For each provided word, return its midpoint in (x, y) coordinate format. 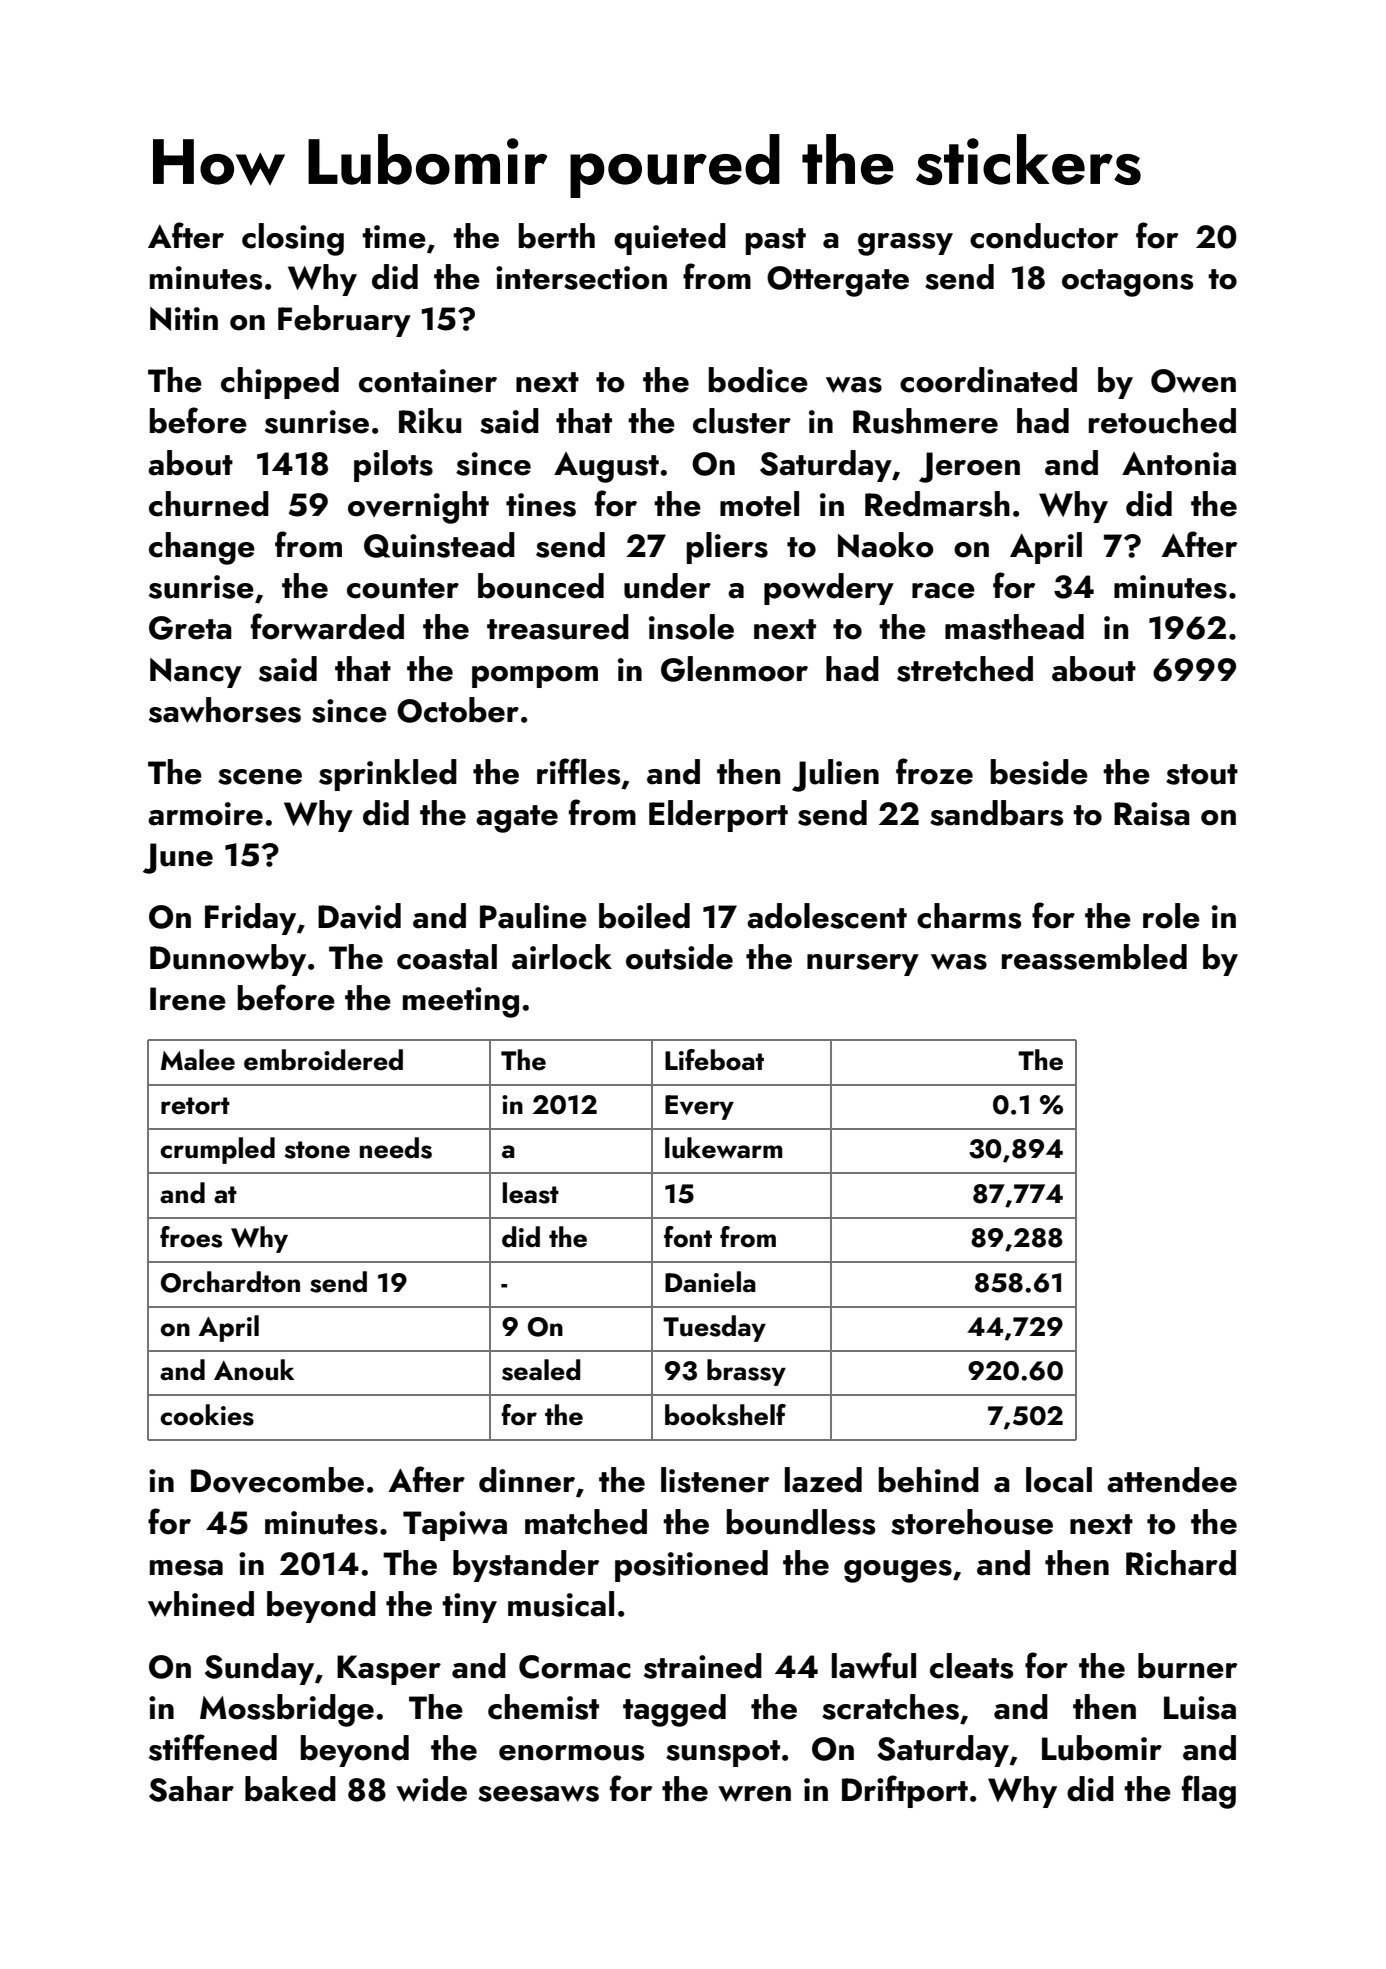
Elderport (718, 816)
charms (969, 916)
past (776, 241)
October (458, 710)
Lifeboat (714, 1060)
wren (754, 1793)
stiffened (213, 1747)
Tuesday (714, 1328)
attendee (1172, 1480)
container (428, 381)
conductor (1044, 236)
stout (1202, 774)
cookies (207, 1415)
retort (195, 1106)
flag (1209, 1792)
